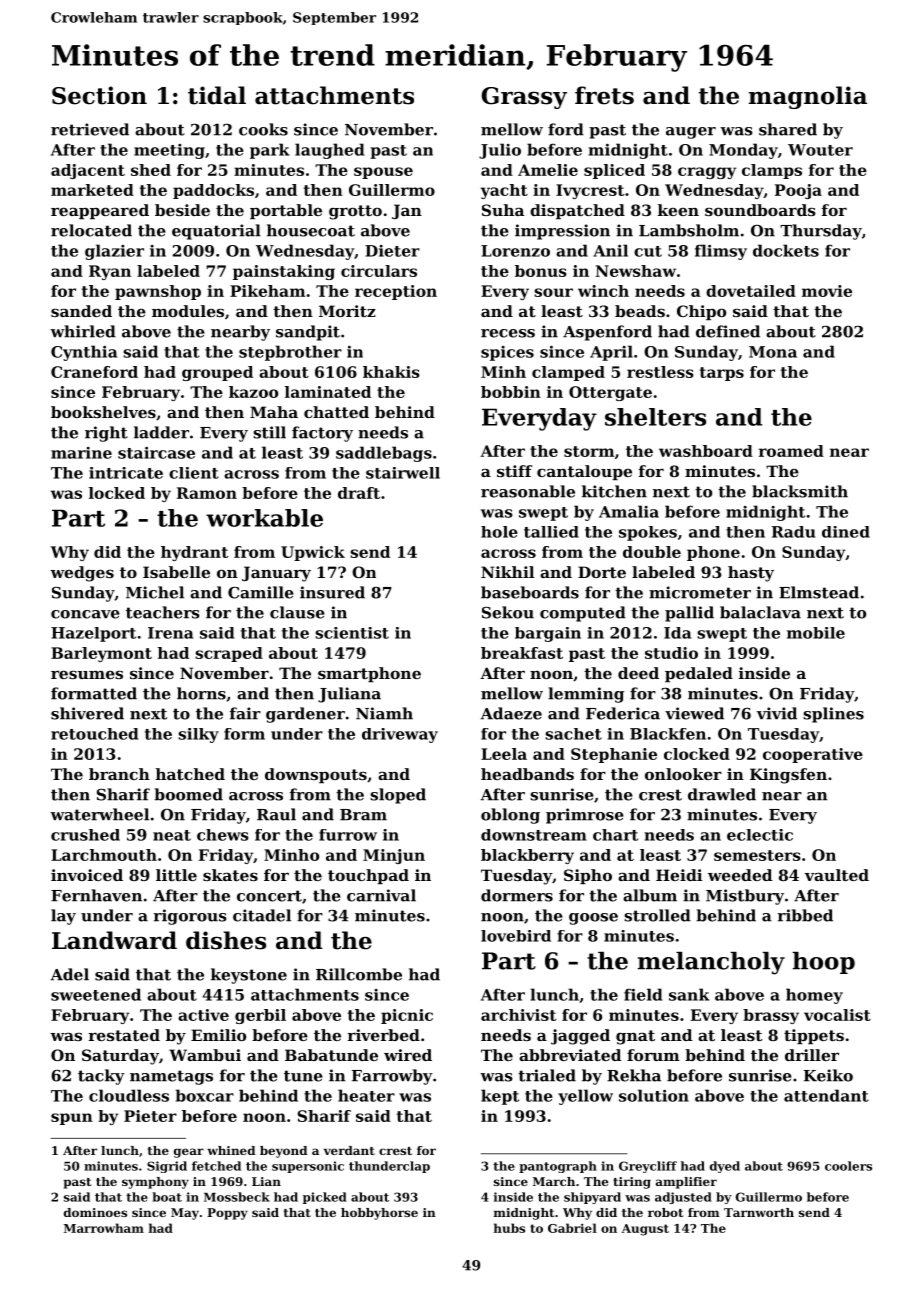  I want to click on gear, so click(189, 1153).
